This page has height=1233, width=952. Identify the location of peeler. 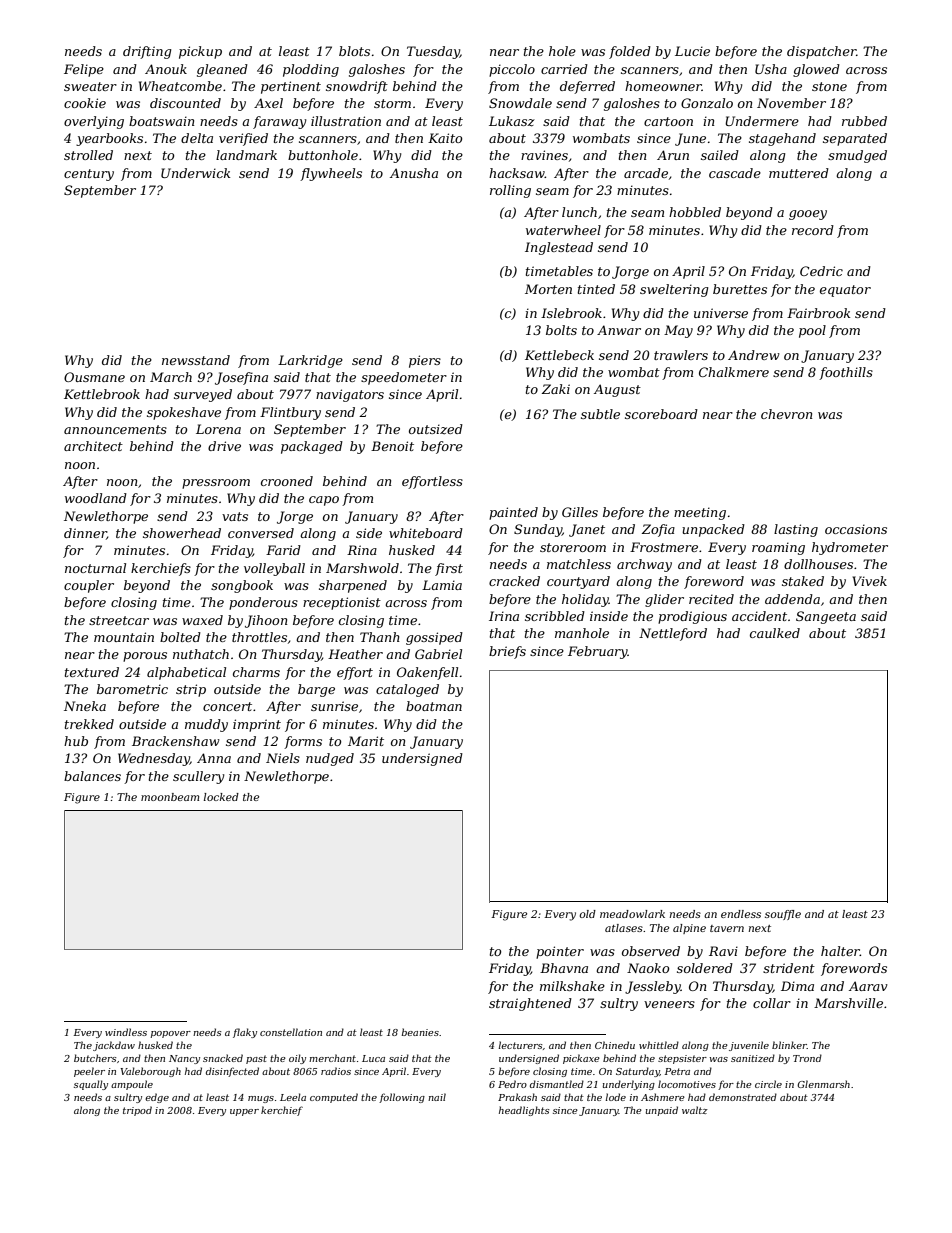
(89, 1072).
